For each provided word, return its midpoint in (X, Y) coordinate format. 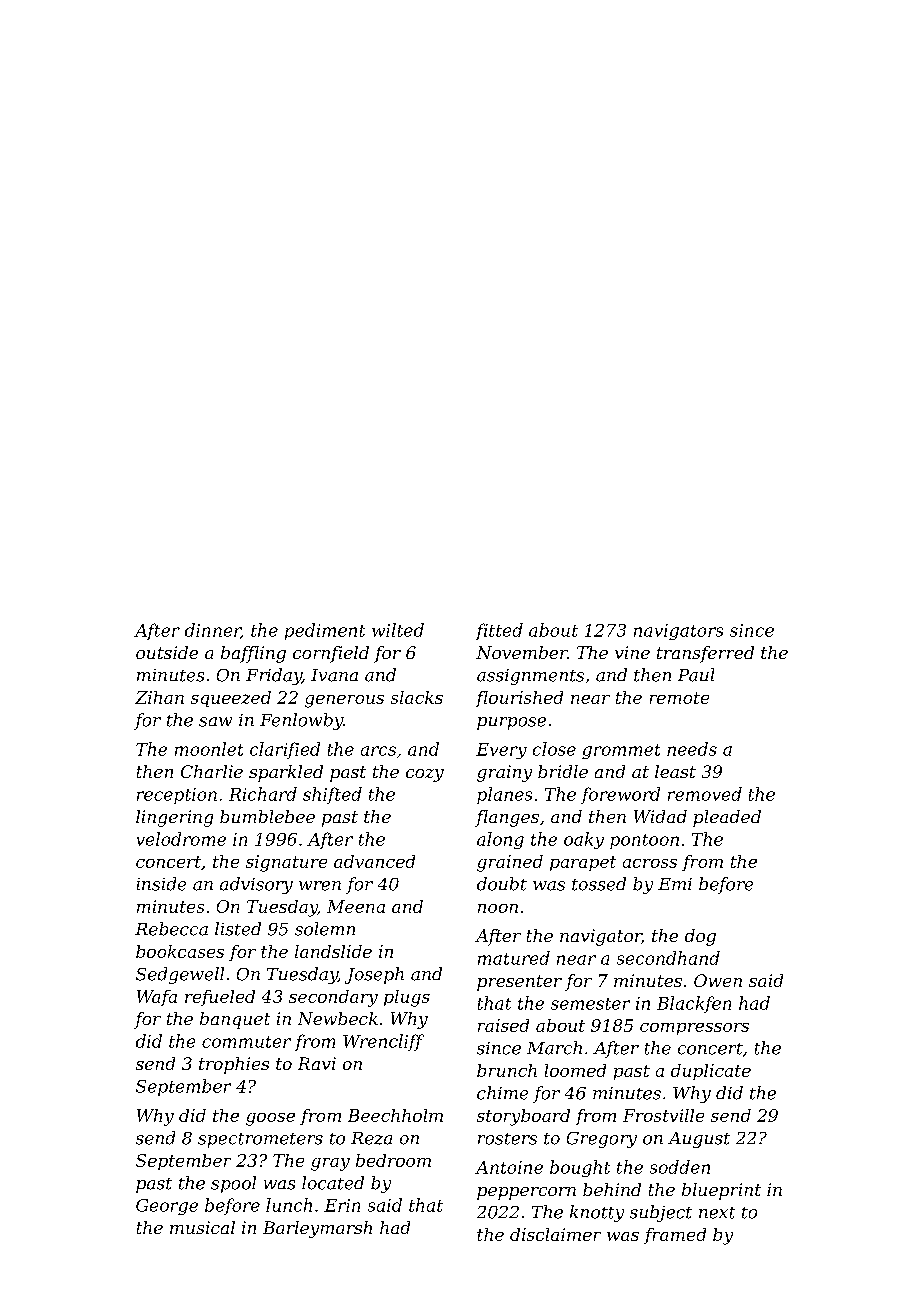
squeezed (231, 699)
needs (692, 749)
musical (202, 1227)
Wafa (157, 998)
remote (679, 698)
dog (700, 937)
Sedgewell (180, 975)
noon (498, 908)
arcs (378, 751)
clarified (285, 750)
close (554, 749)
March (554, 1048)
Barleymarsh (317, 1229)
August (699, 1140)
